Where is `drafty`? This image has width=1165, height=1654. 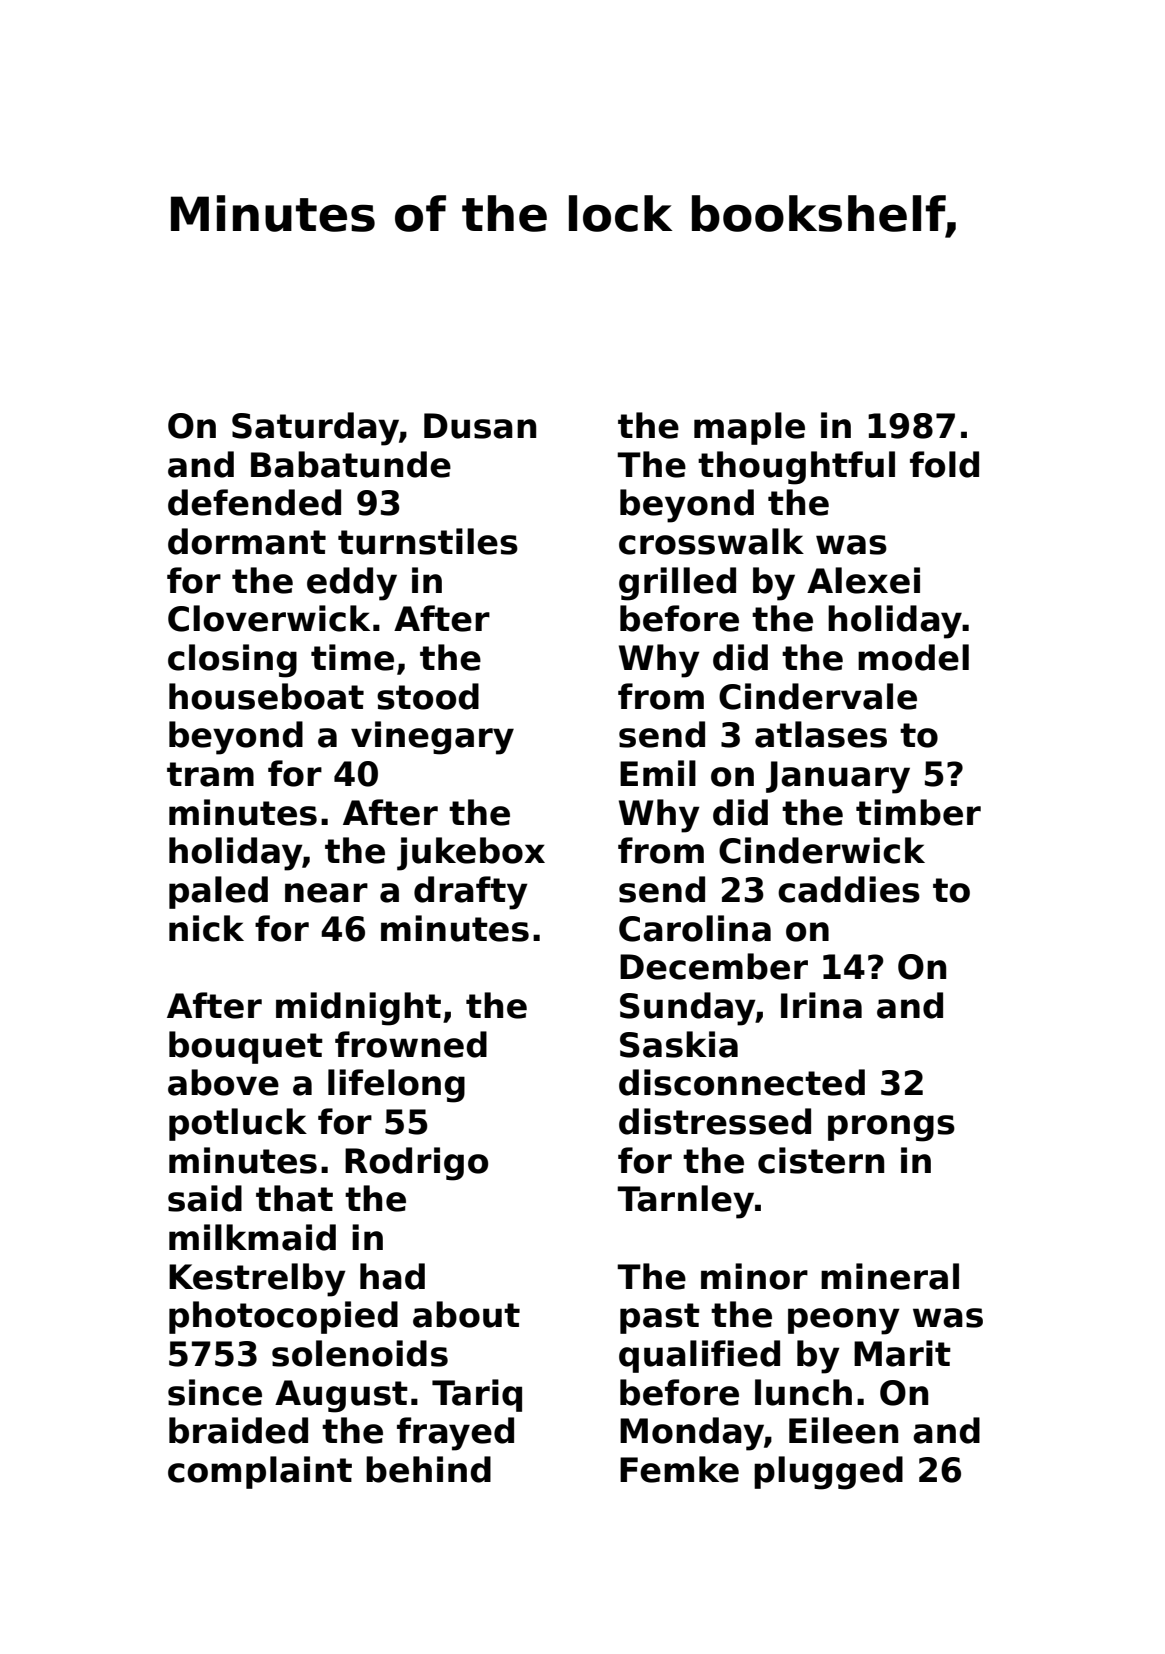 drafty is located at coordinates (471, 893).
